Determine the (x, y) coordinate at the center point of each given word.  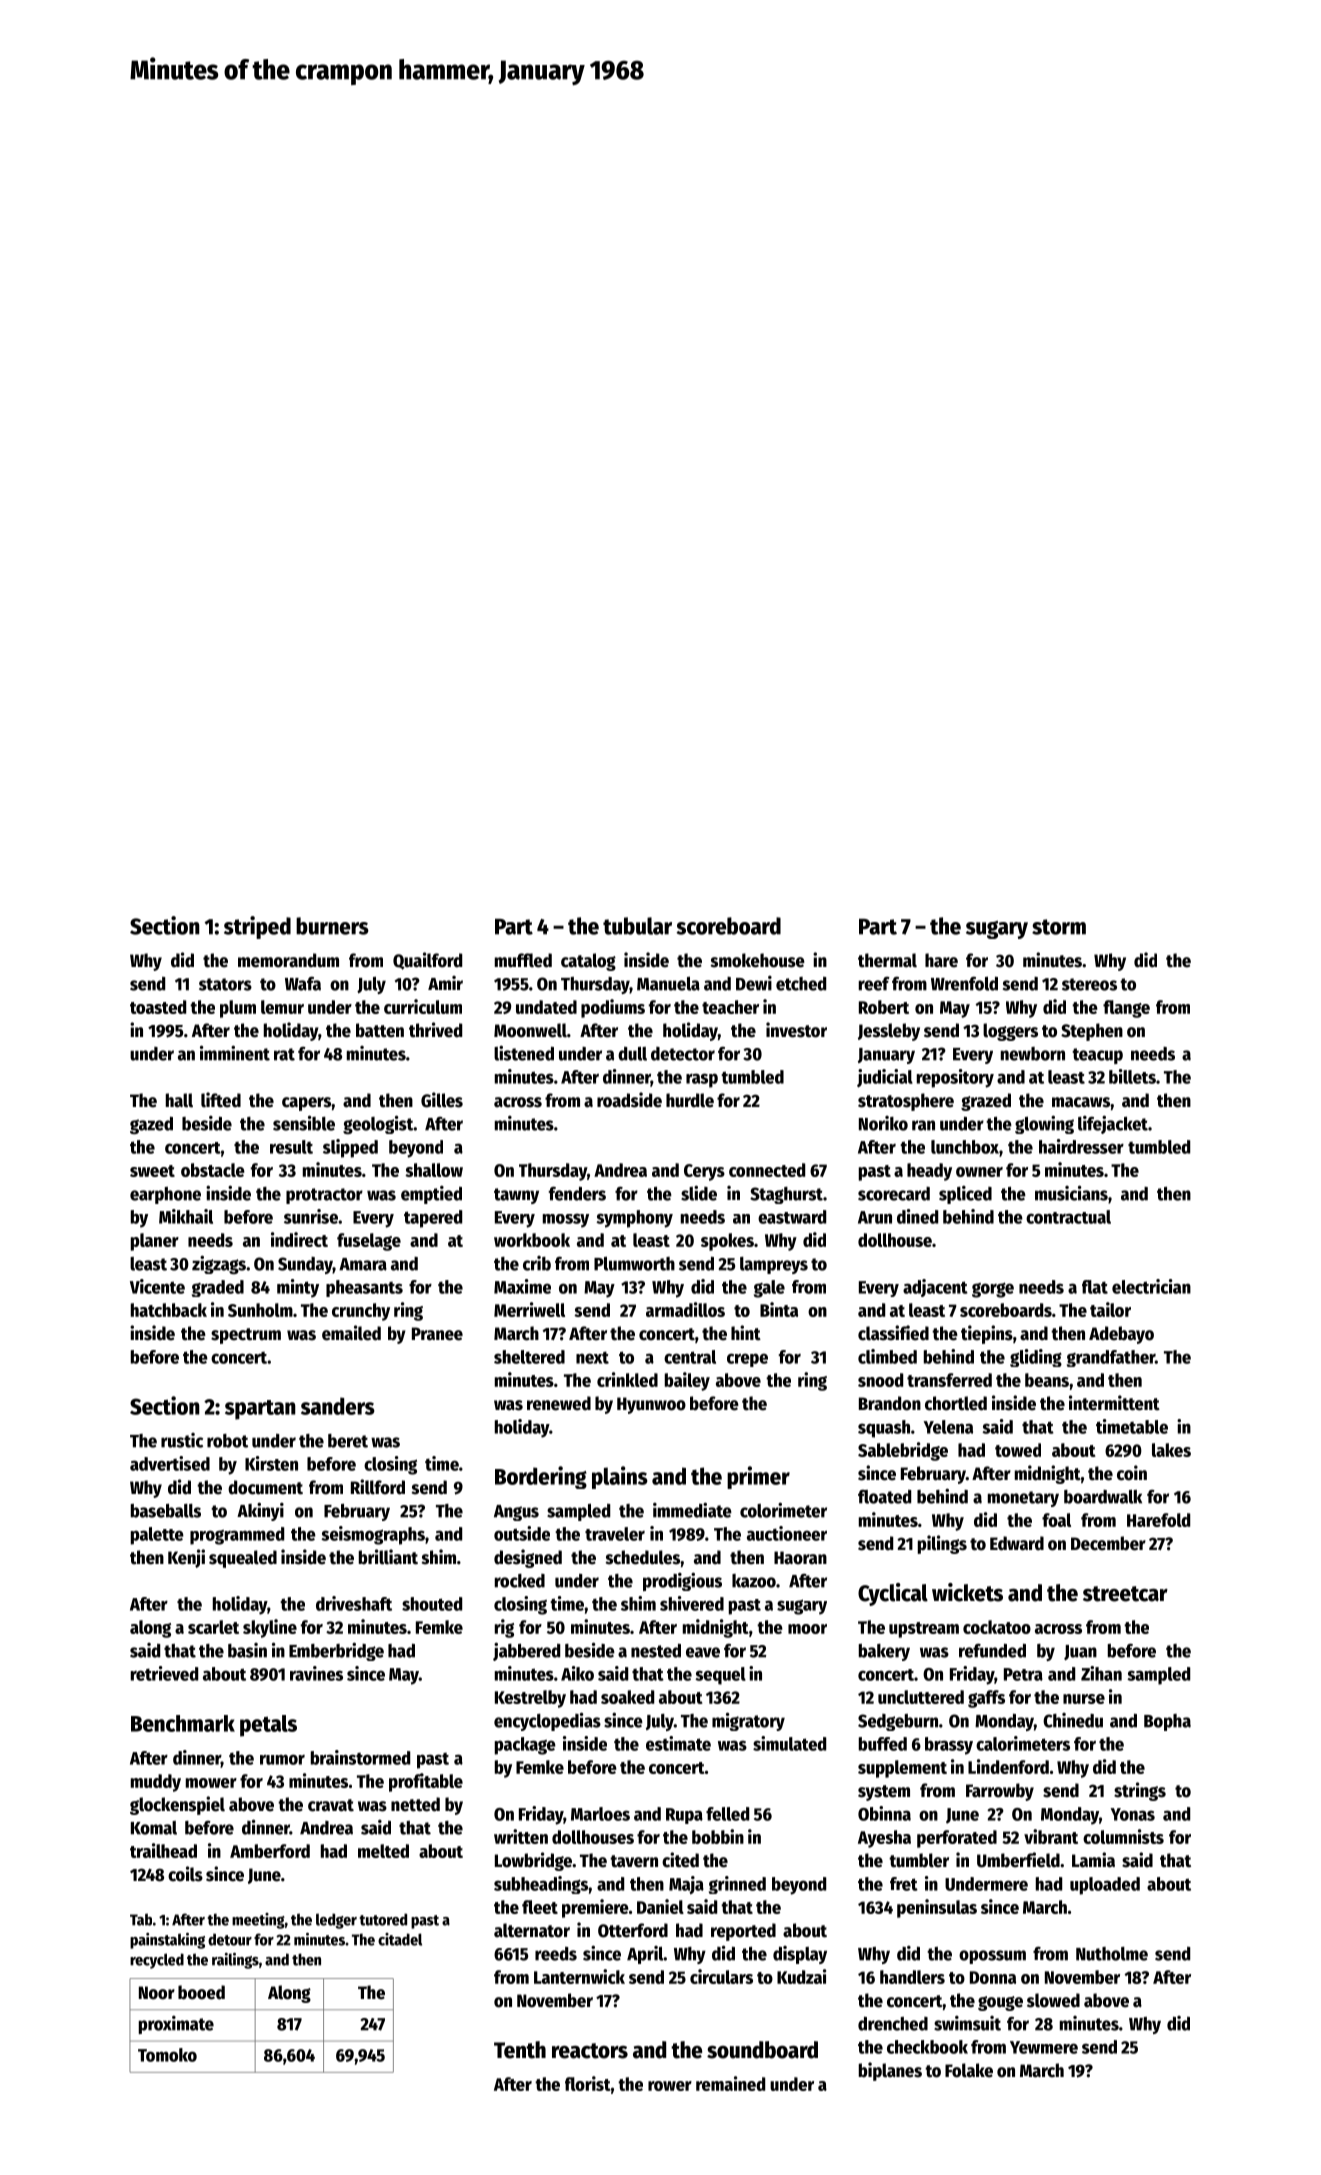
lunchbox (965, 1147)
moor (807, 1629)
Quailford (427, 961)
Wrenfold (964, 983)
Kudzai (801, 1976)
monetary (1023, 1499)
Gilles (442, 1100)
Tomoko (167, 2055)
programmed (237, 1536)
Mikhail (186, 1216)
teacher (730, 1007)
